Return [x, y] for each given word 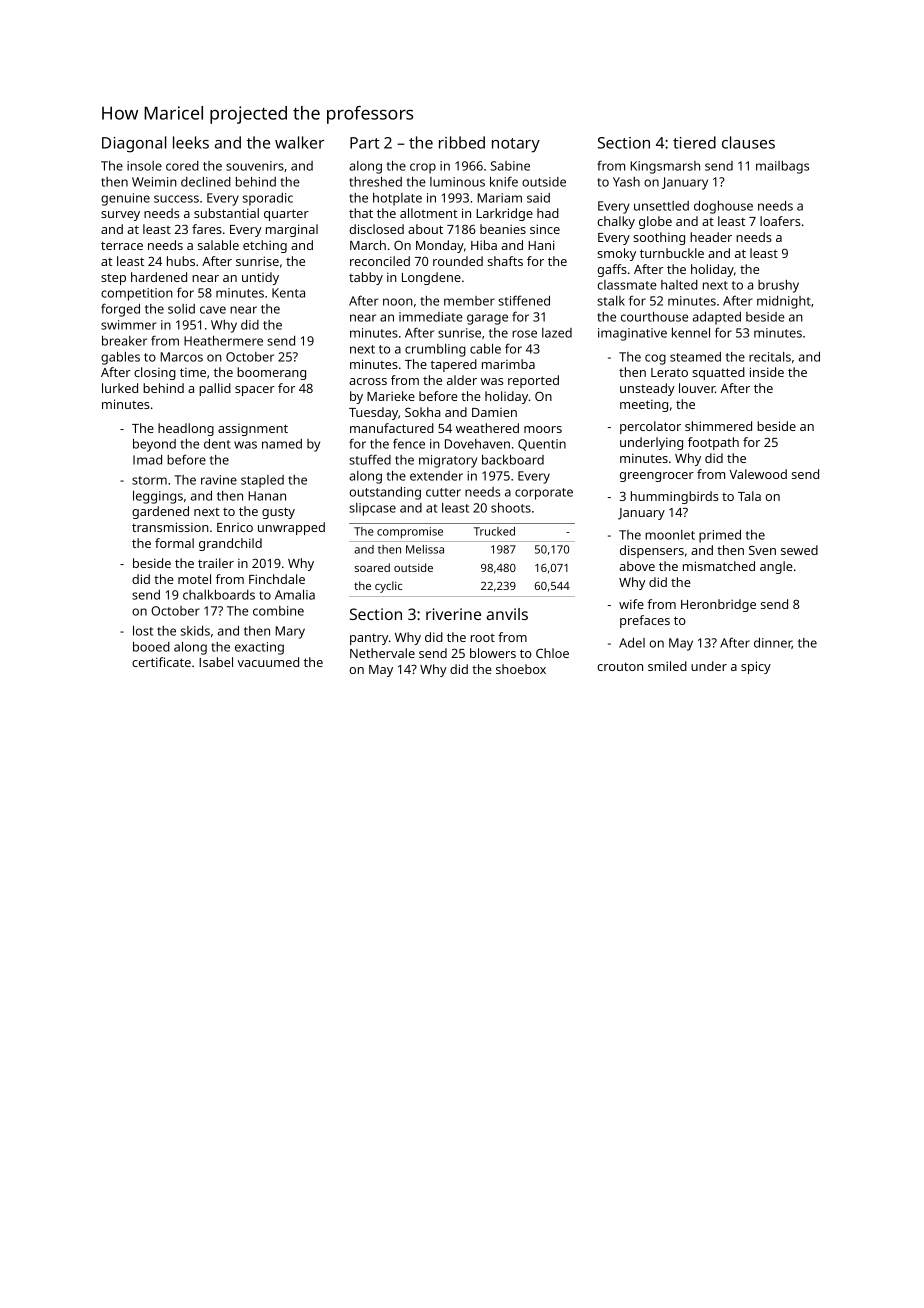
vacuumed [268, 662]
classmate [627, 285]
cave [213, 310]
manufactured [392, 428]
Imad [147, 460]
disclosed [376, 229]
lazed [557, 333]
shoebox [521, 669]
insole [144, 166]
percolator [650, 427]
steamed [695, 357]
